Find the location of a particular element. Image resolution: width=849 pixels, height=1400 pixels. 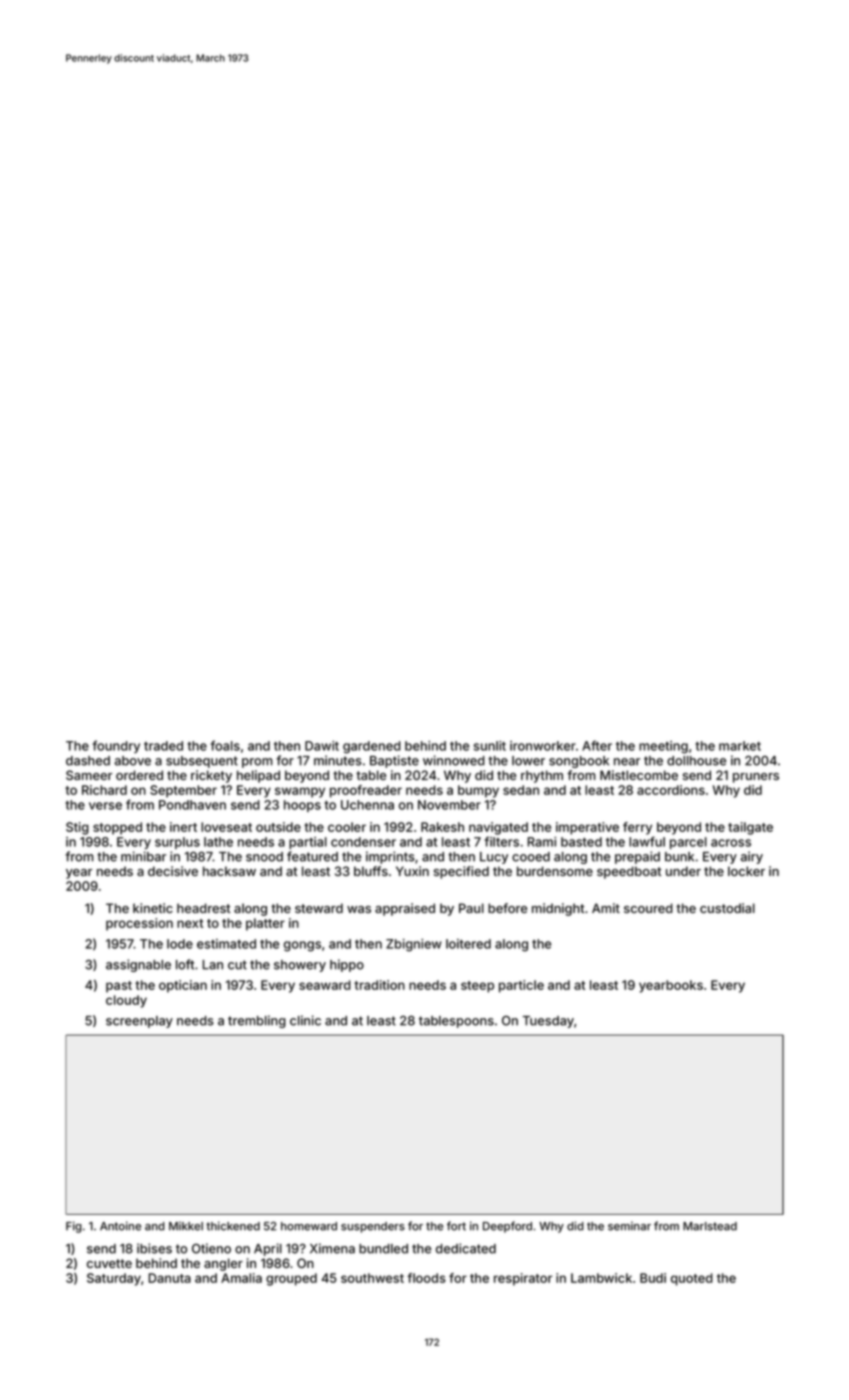

southwest is located at coordinates (372, 1278).
